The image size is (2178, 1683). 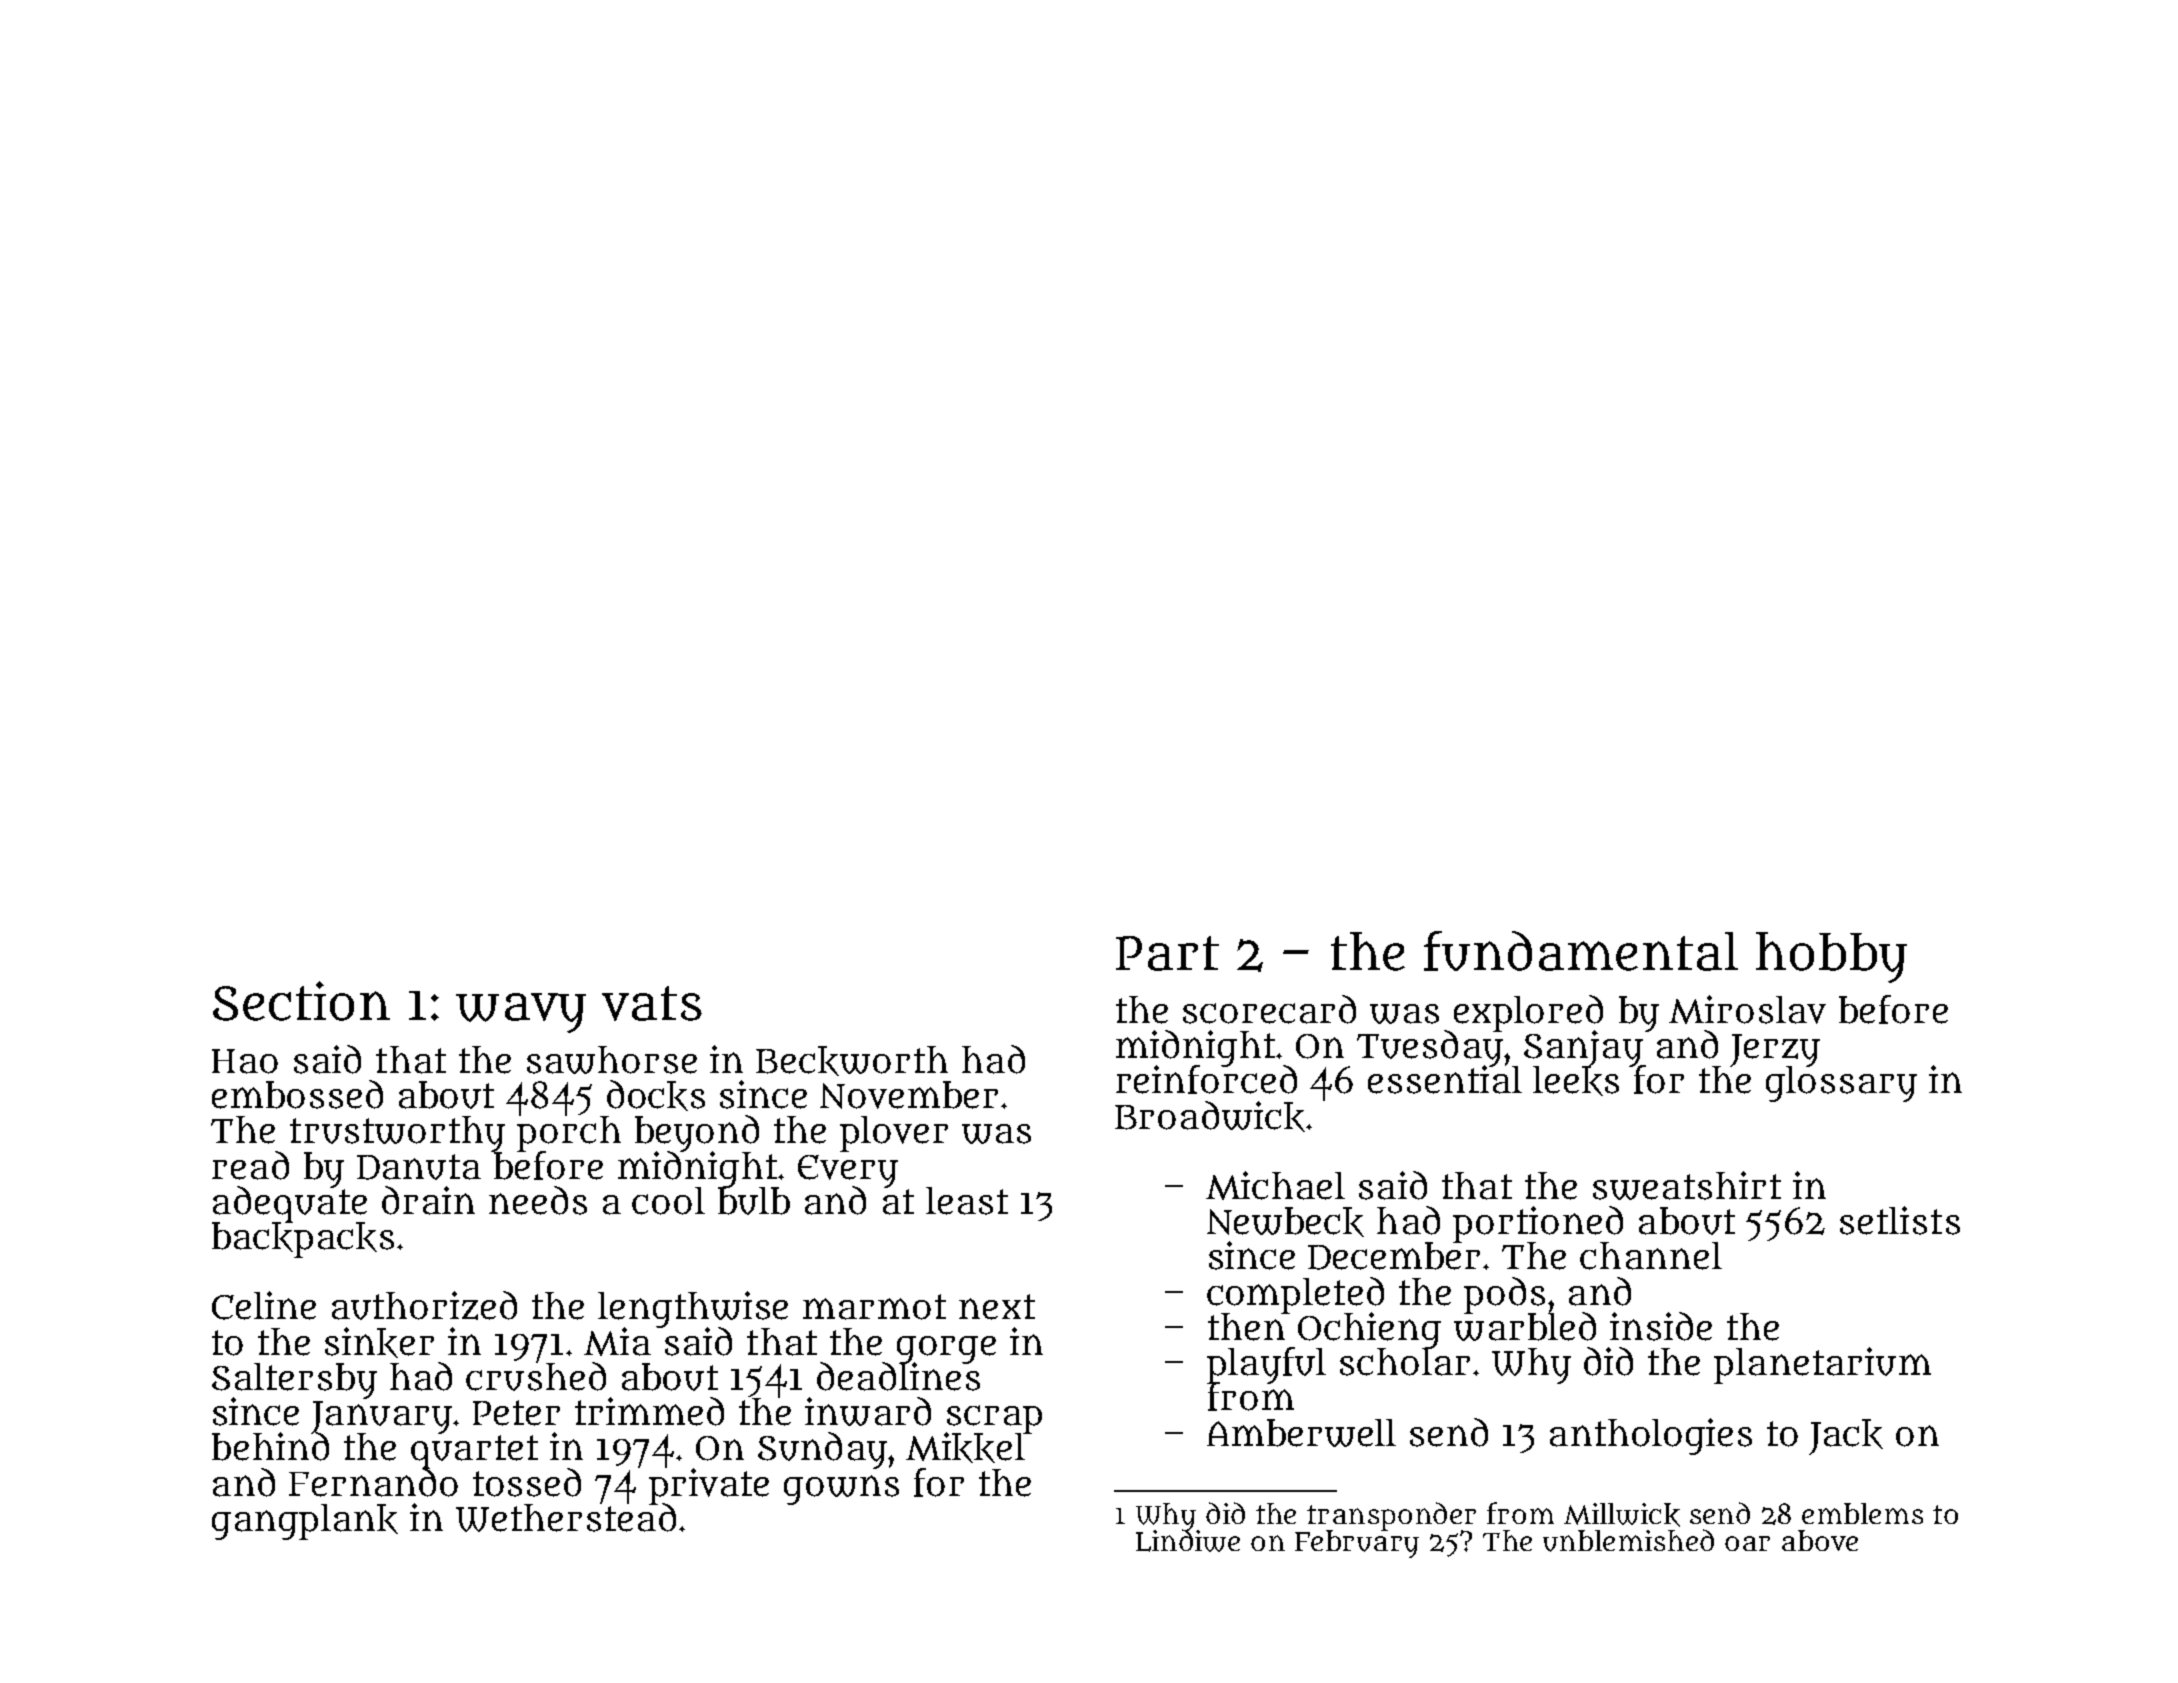 I want to click on Beckworth, so click(x=852, y=1061).
